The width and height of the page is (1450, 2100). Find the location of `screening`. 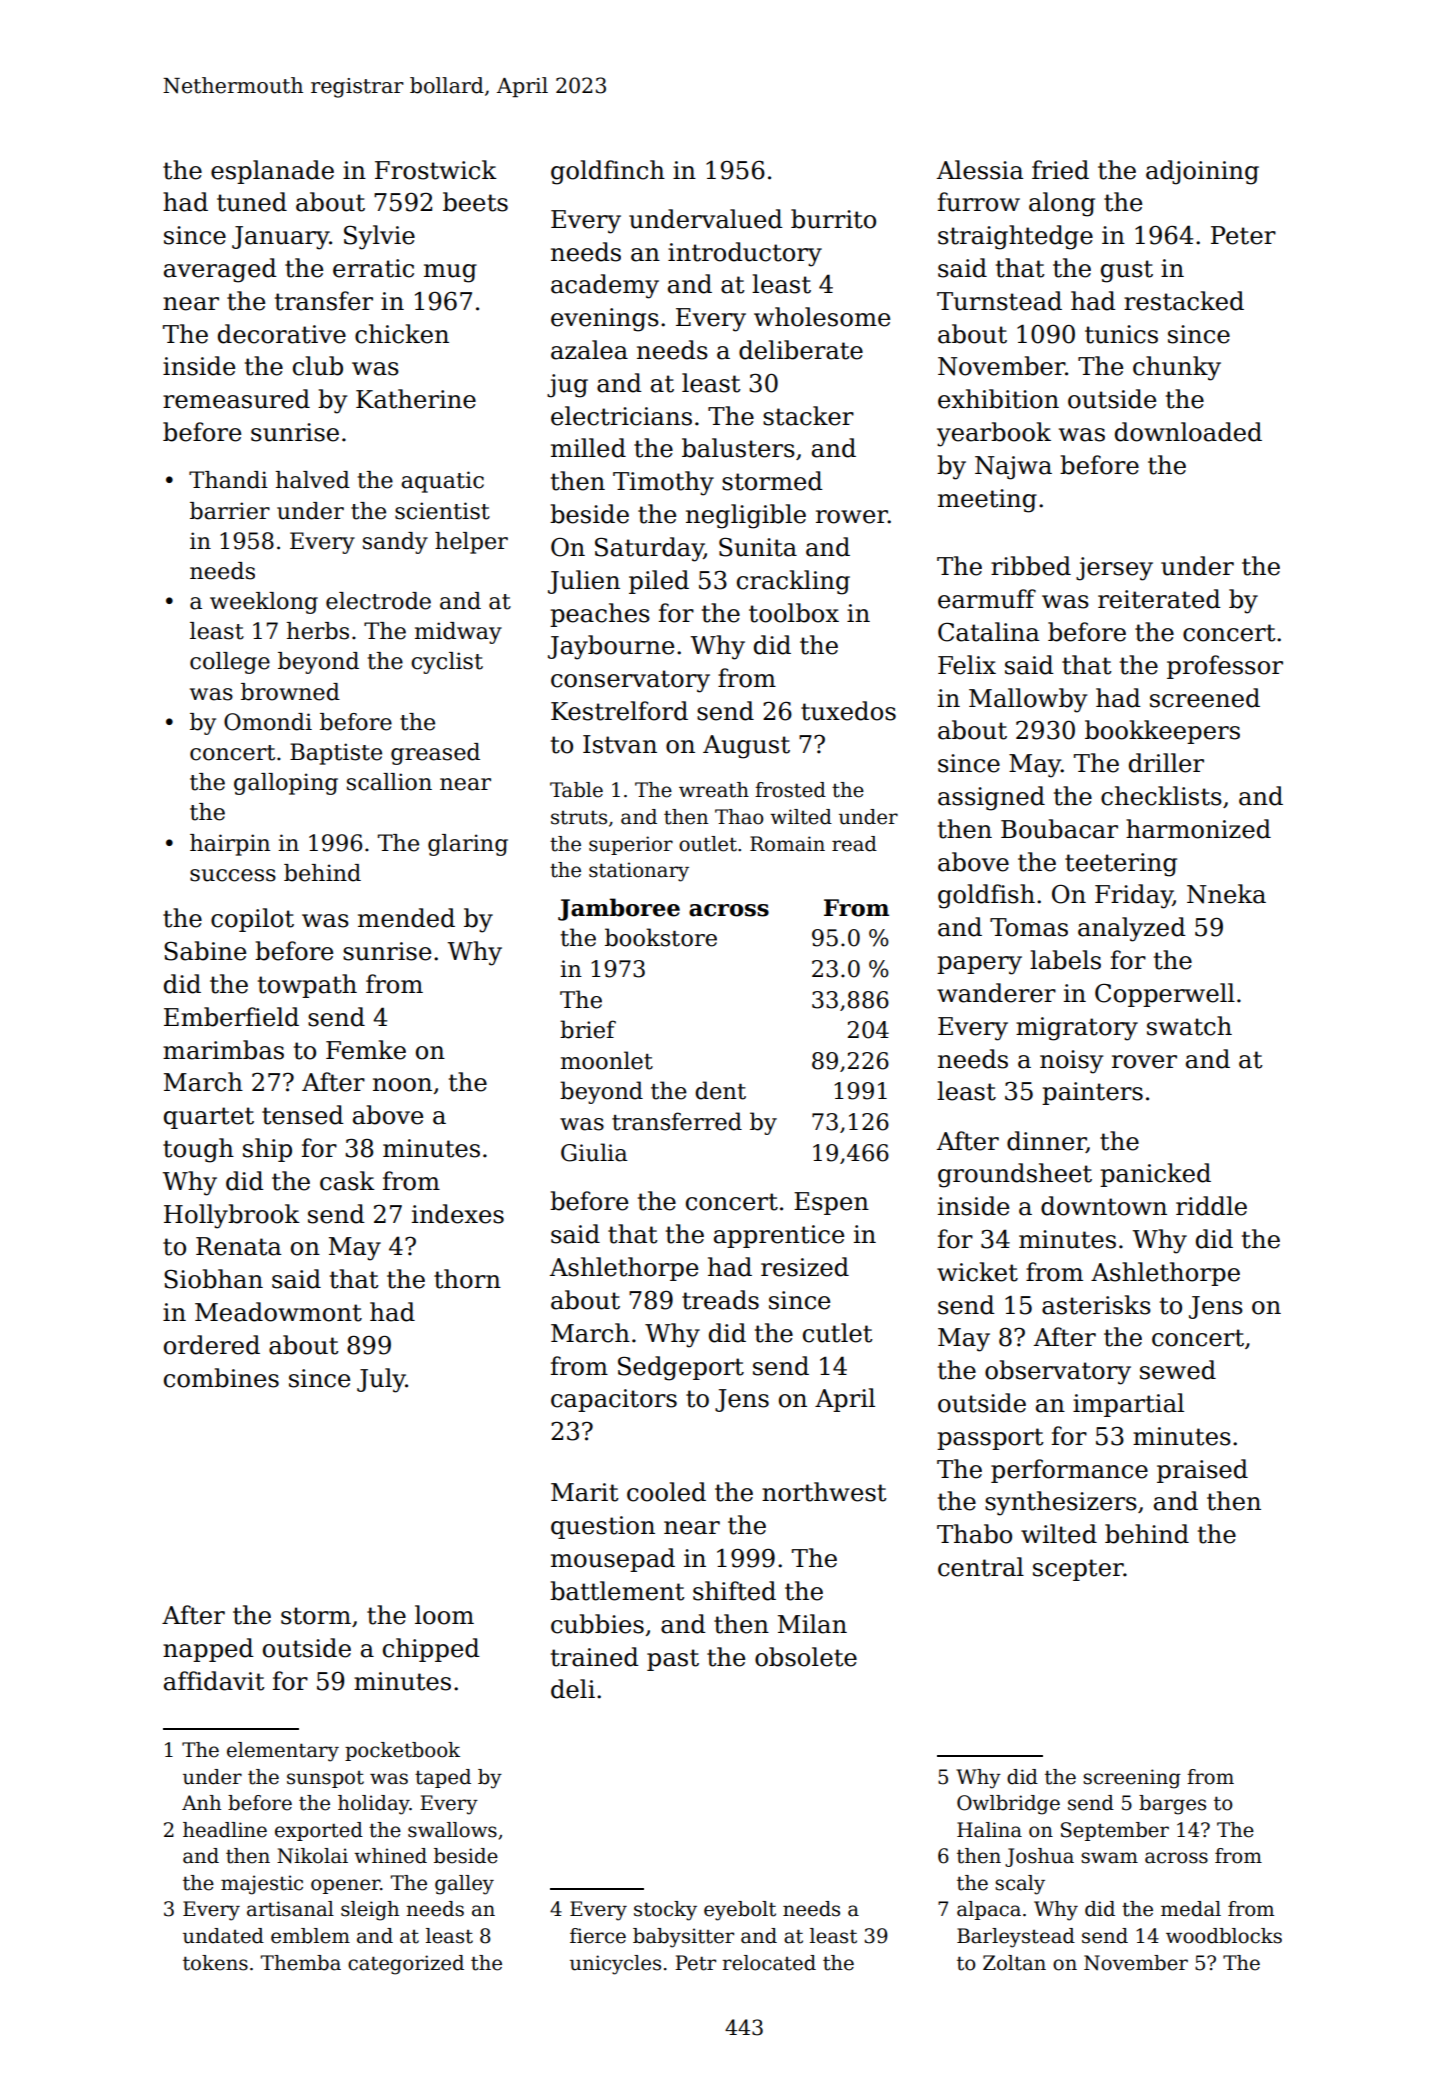

screening is located at coordinates (1132, 1779).
